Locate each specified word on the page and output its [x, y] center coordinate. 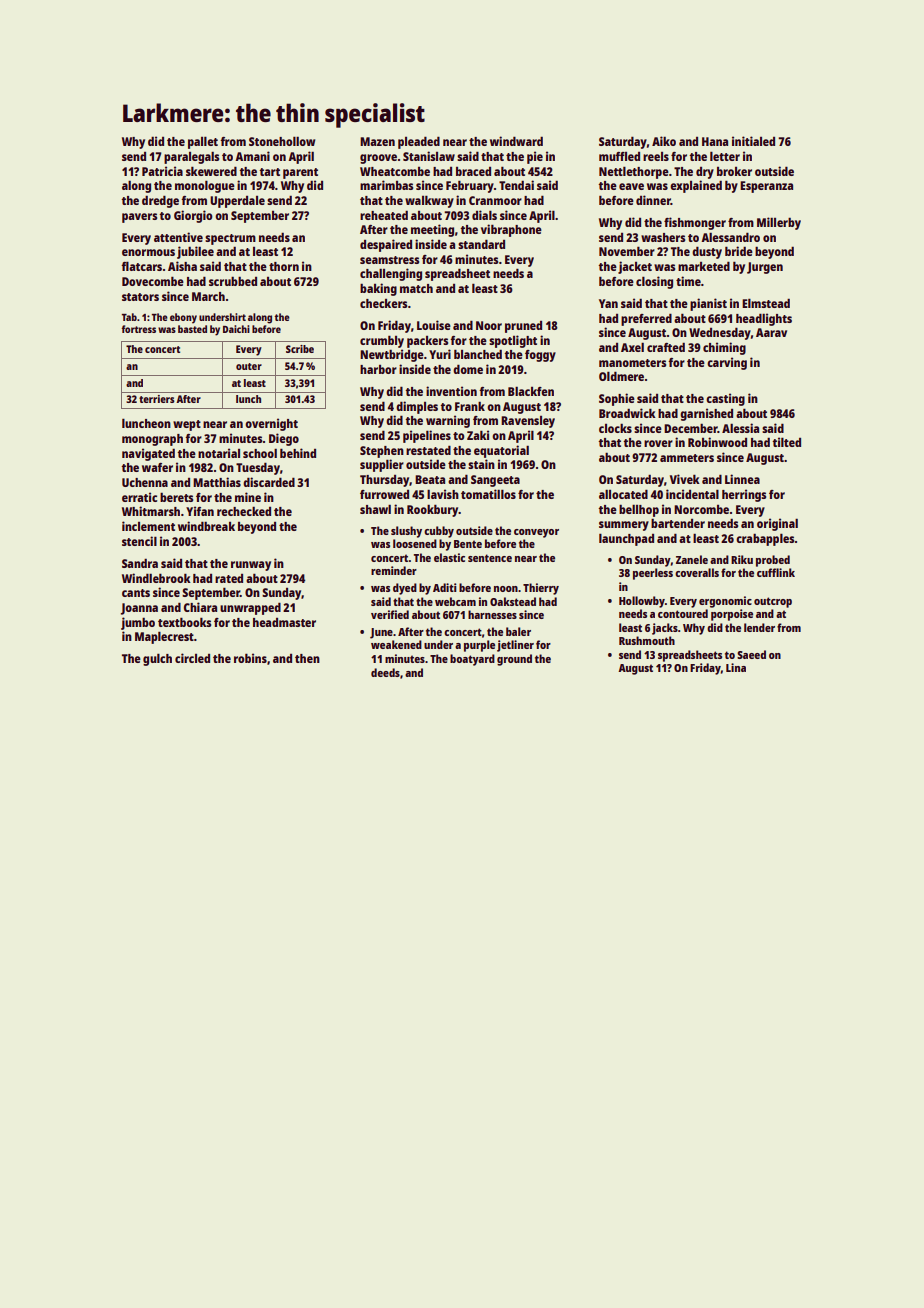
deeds [385, 672]
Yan [608, 303]
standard [481, 244]
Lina [736, 667]
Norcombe [701, 509]
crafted [666, 347]
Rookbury [433, 510]
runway [251, 566]
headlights [764, 319]
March [208, 296]
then [307, 658]
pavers [139, 218]
